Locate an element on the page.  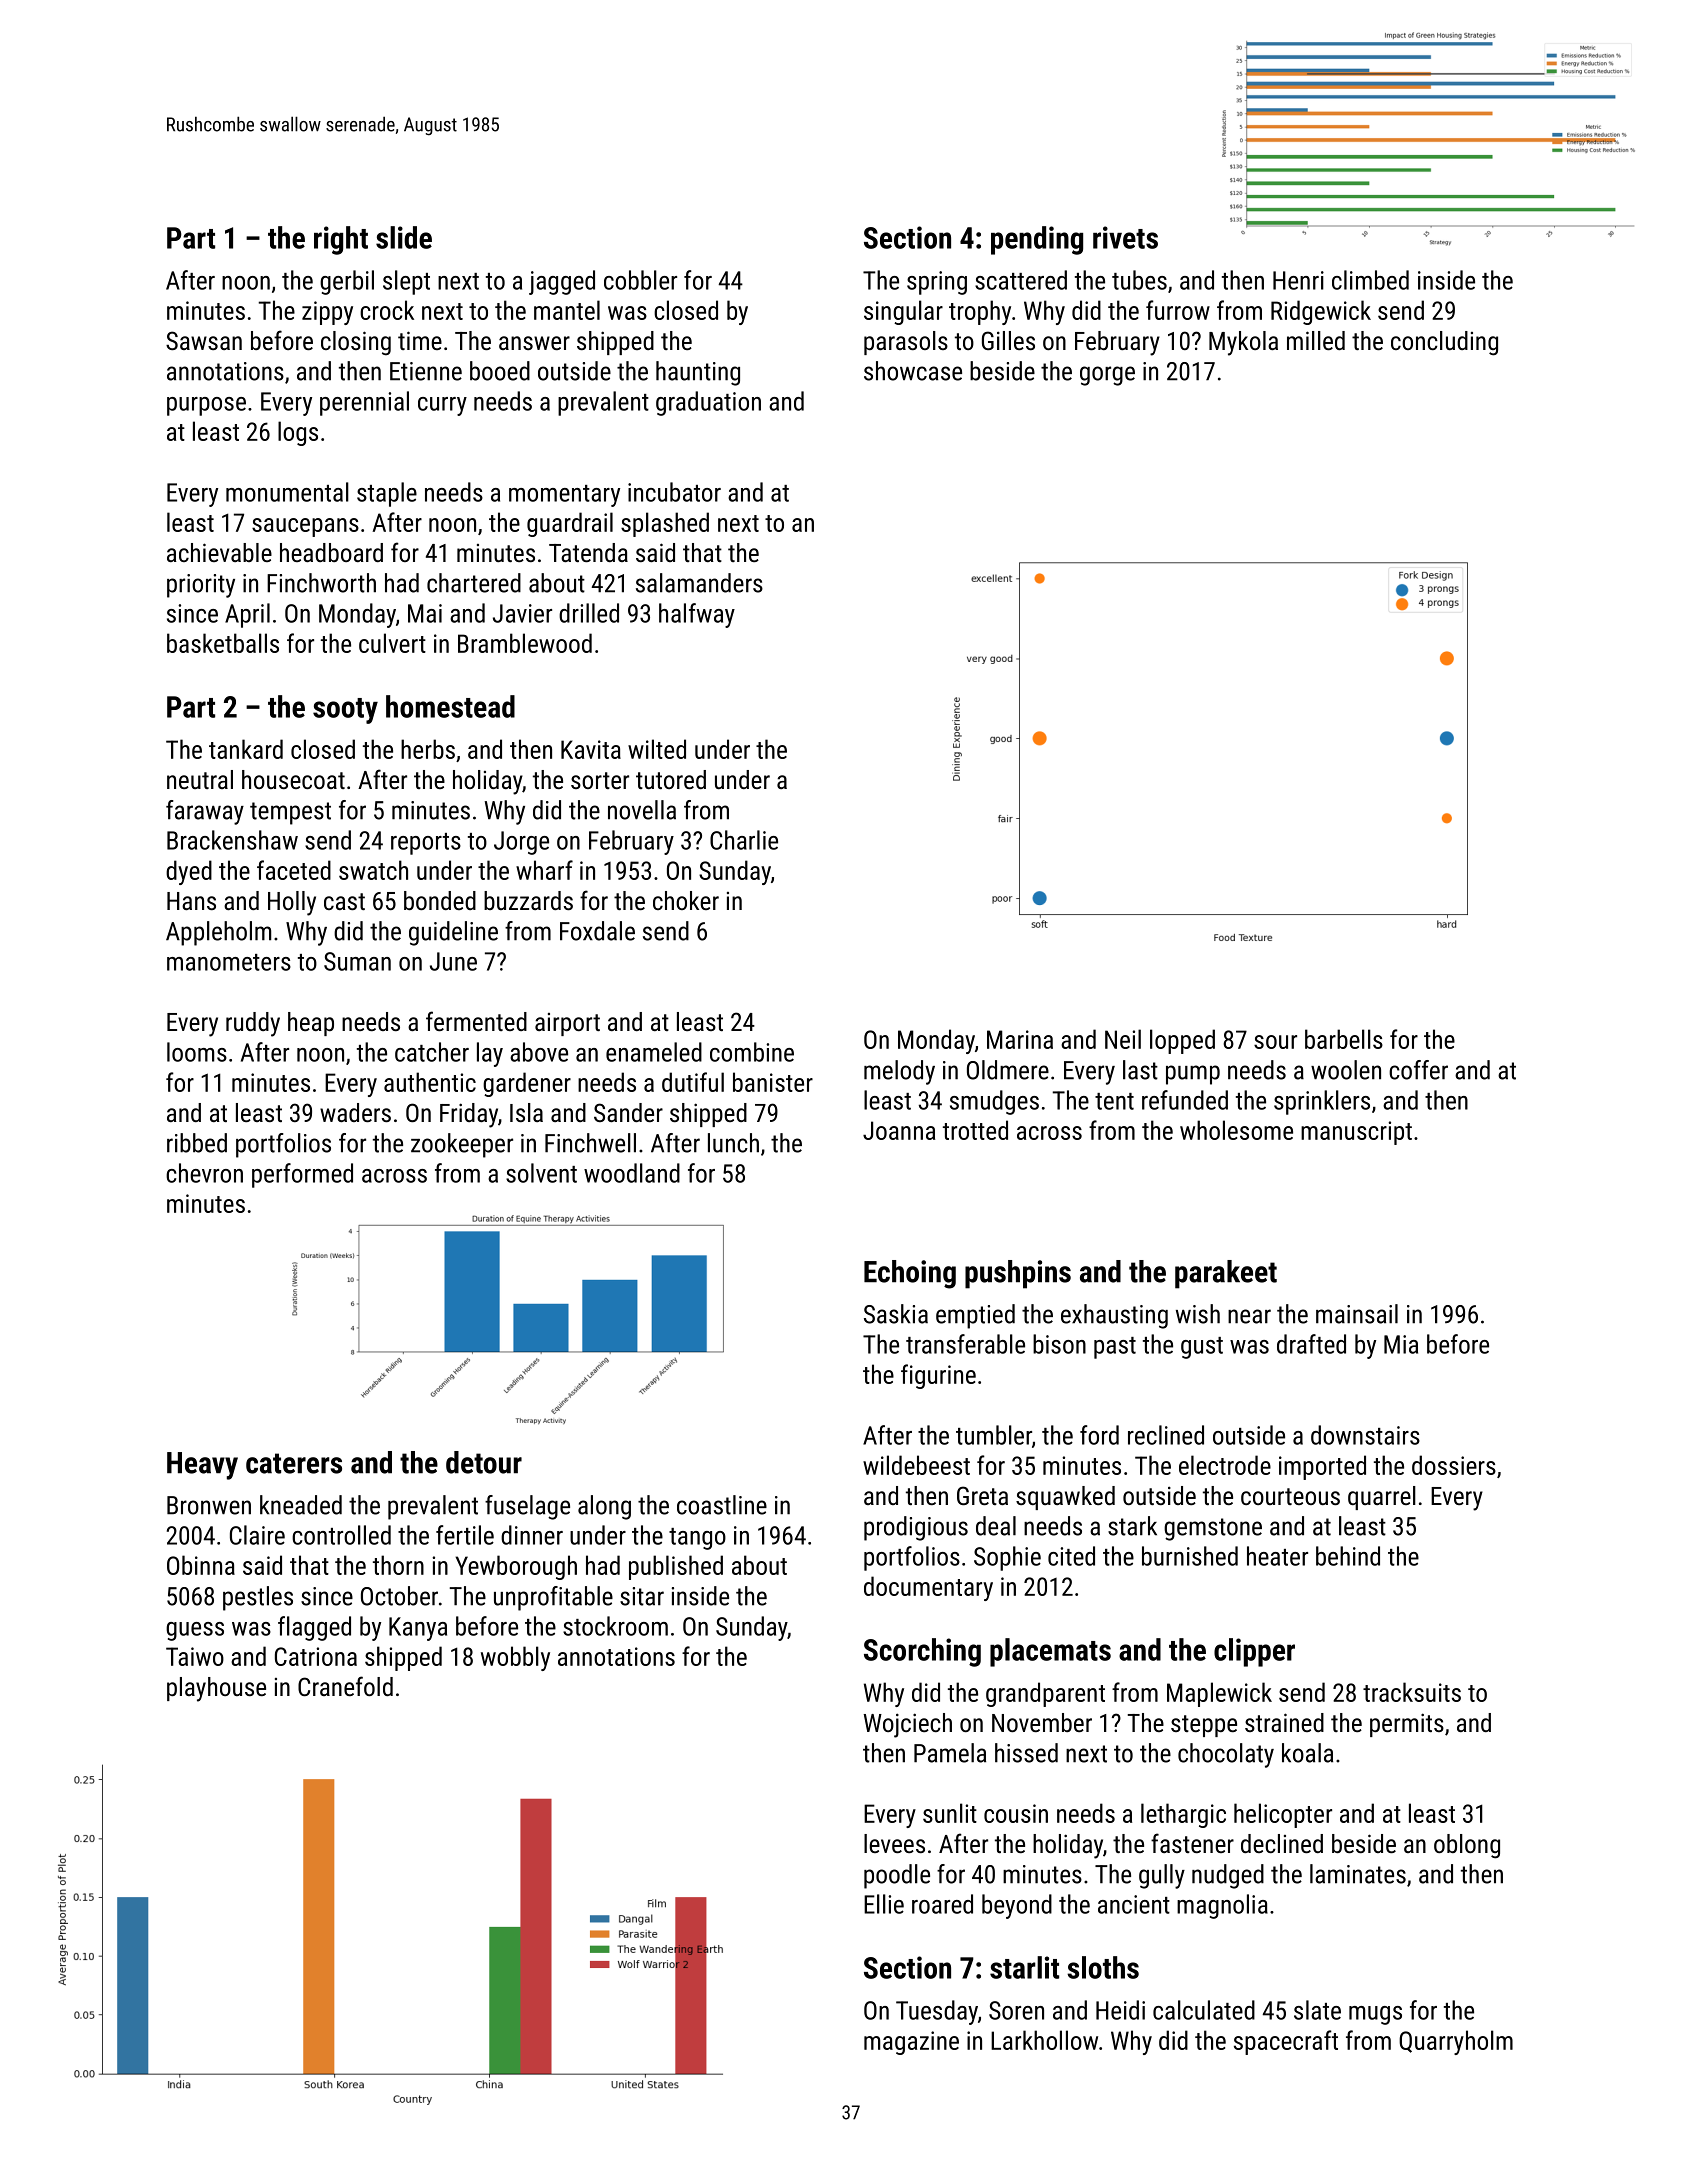
herbs is located at coordinates (428, 749).
